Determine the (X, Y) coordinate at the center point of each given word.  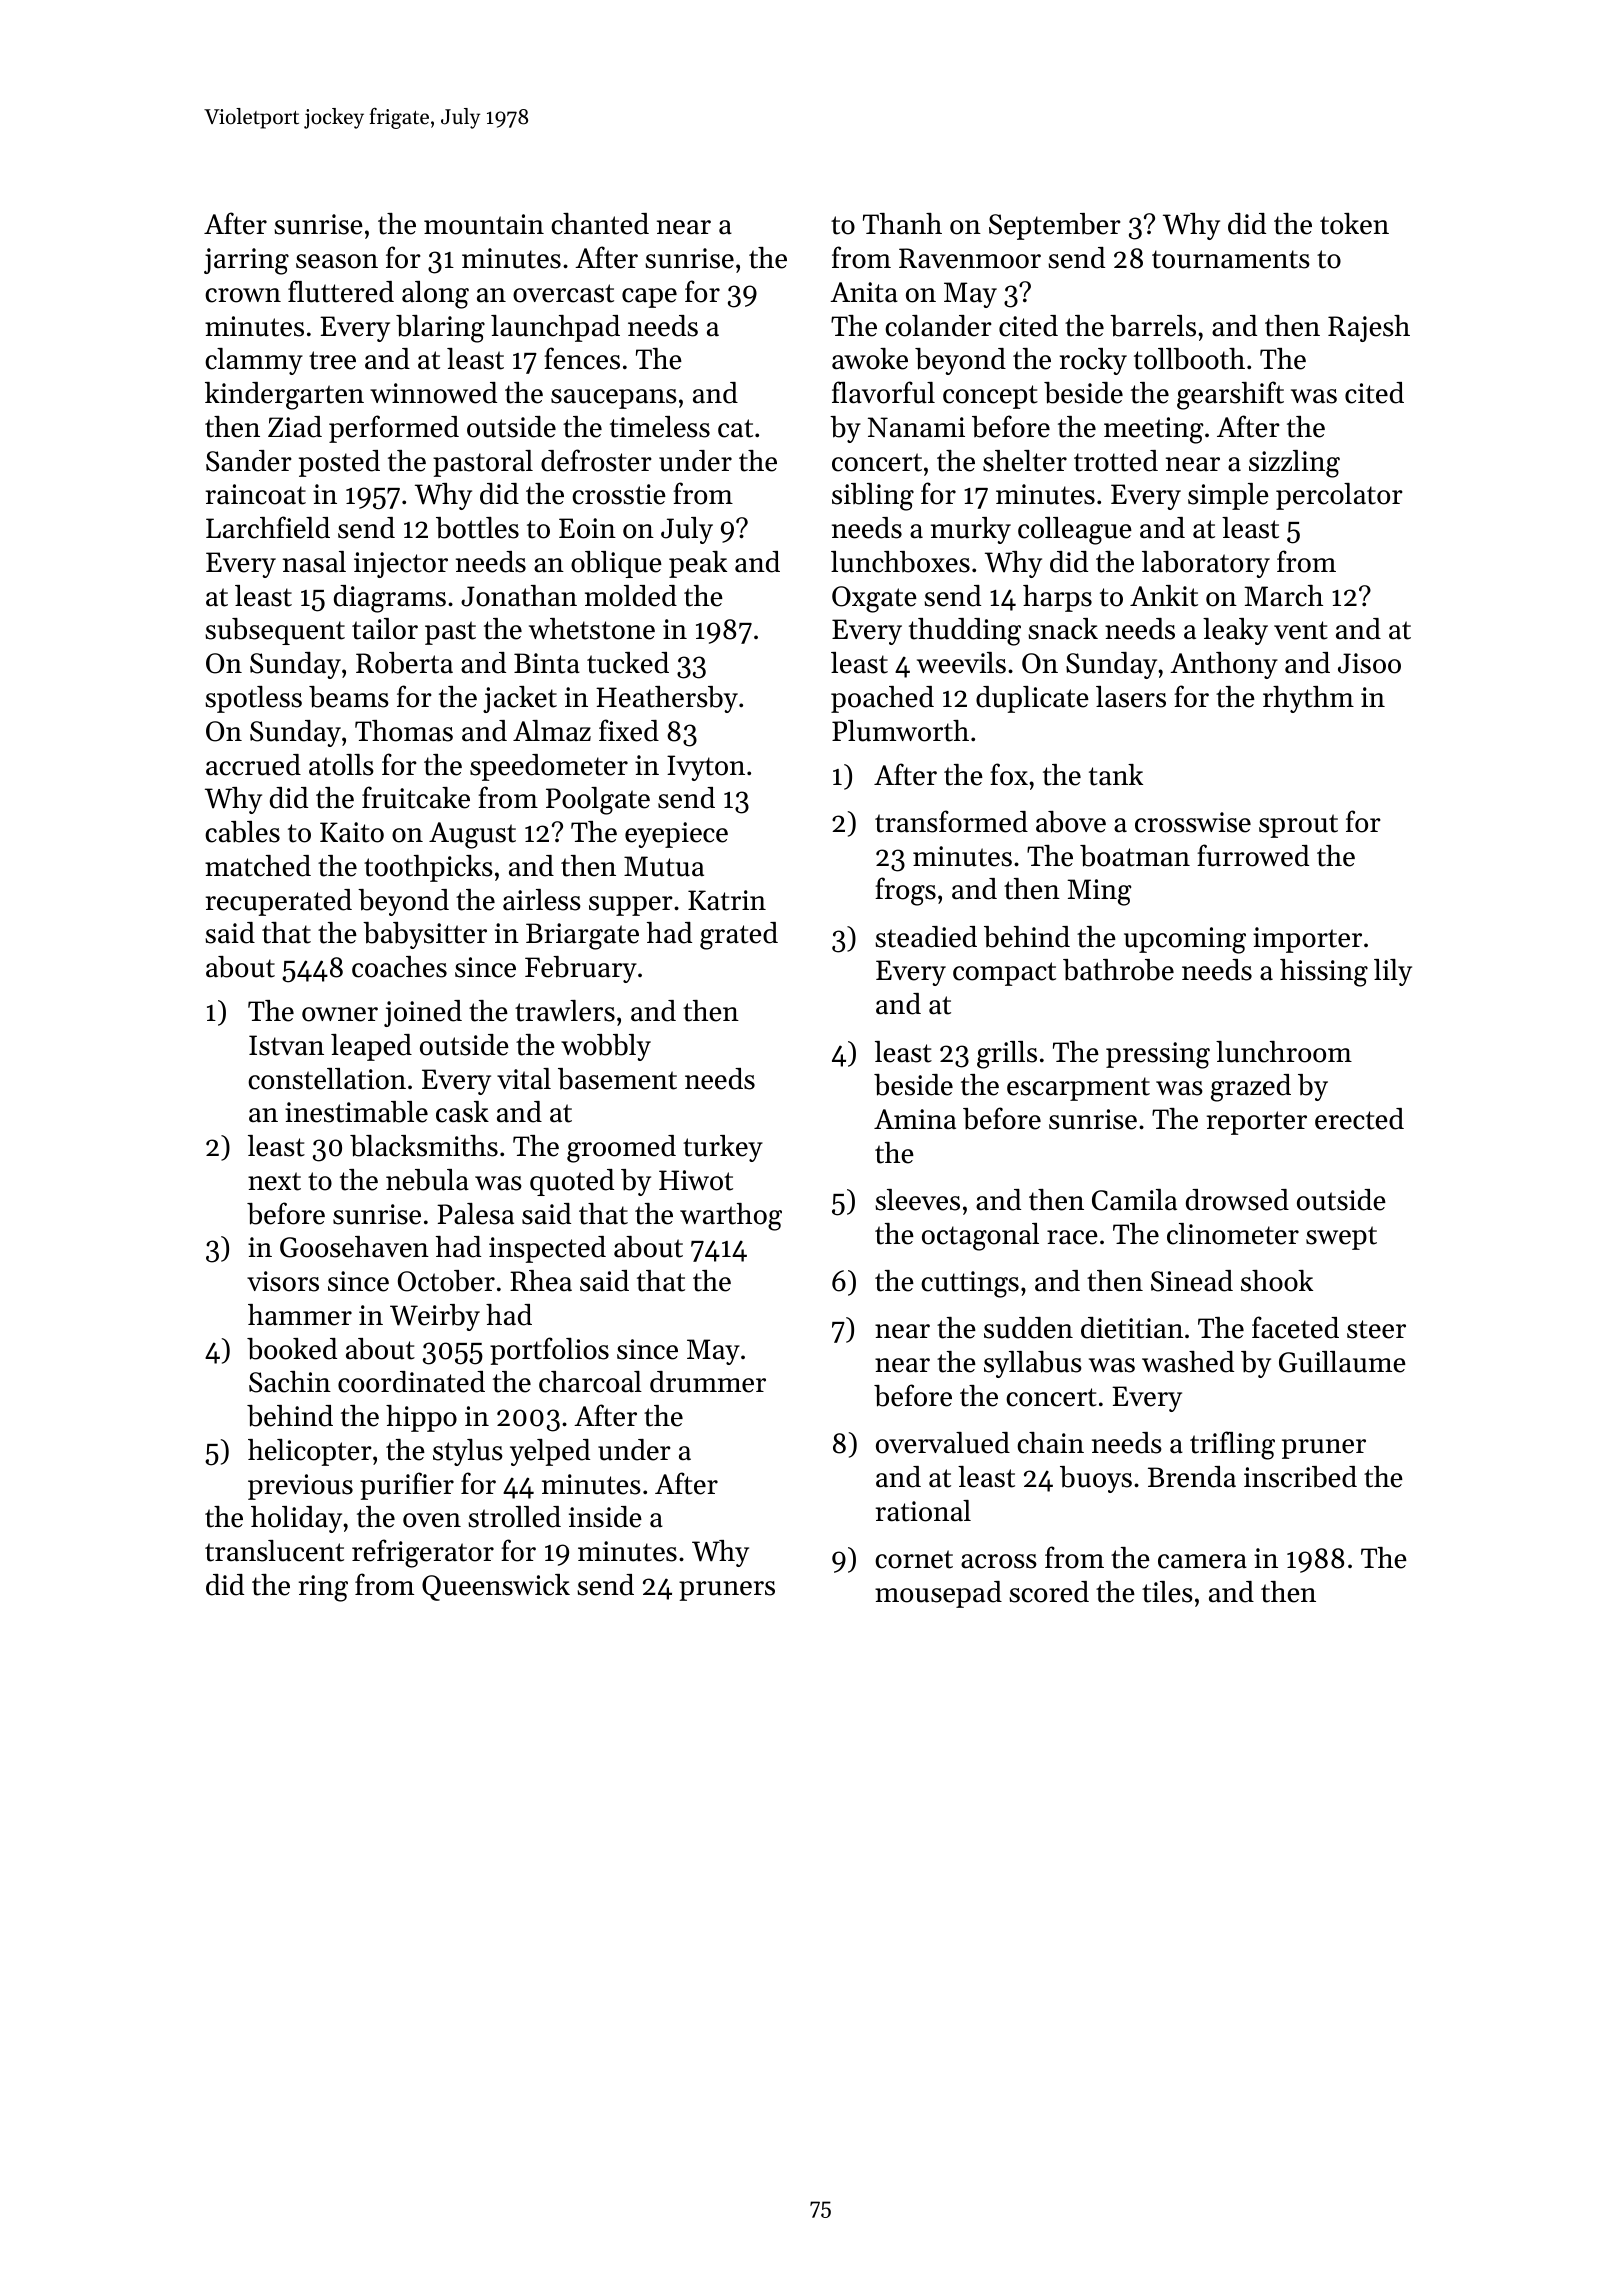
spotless (253, 699)
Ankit (1164, 596)
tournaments (1231, 259)
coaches (399, 967)
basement (617, 1079)
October (446, 1281)
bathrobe (1118, 970)
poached (882, 699)
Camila (1134, 1200)
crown (243, 295)
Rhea (541, 1281)
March (1283, 596)
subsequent (275, 631)
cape (649, 298)
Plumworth (900, 731)
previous (300, 1487)
